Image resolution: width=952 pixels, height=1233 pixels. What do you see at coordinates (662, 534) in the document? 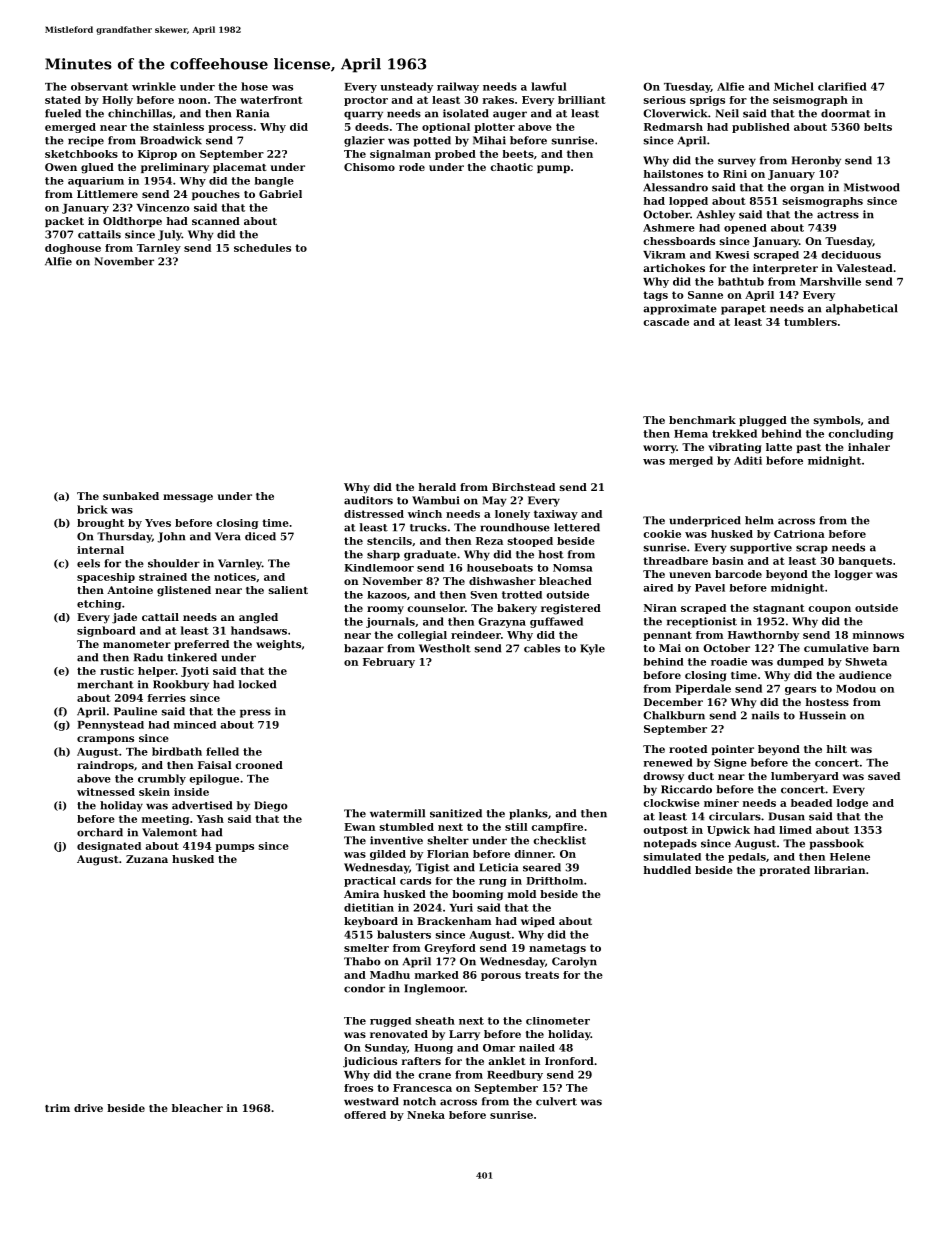
I see `cookie` at bounding box center [662, 534].
